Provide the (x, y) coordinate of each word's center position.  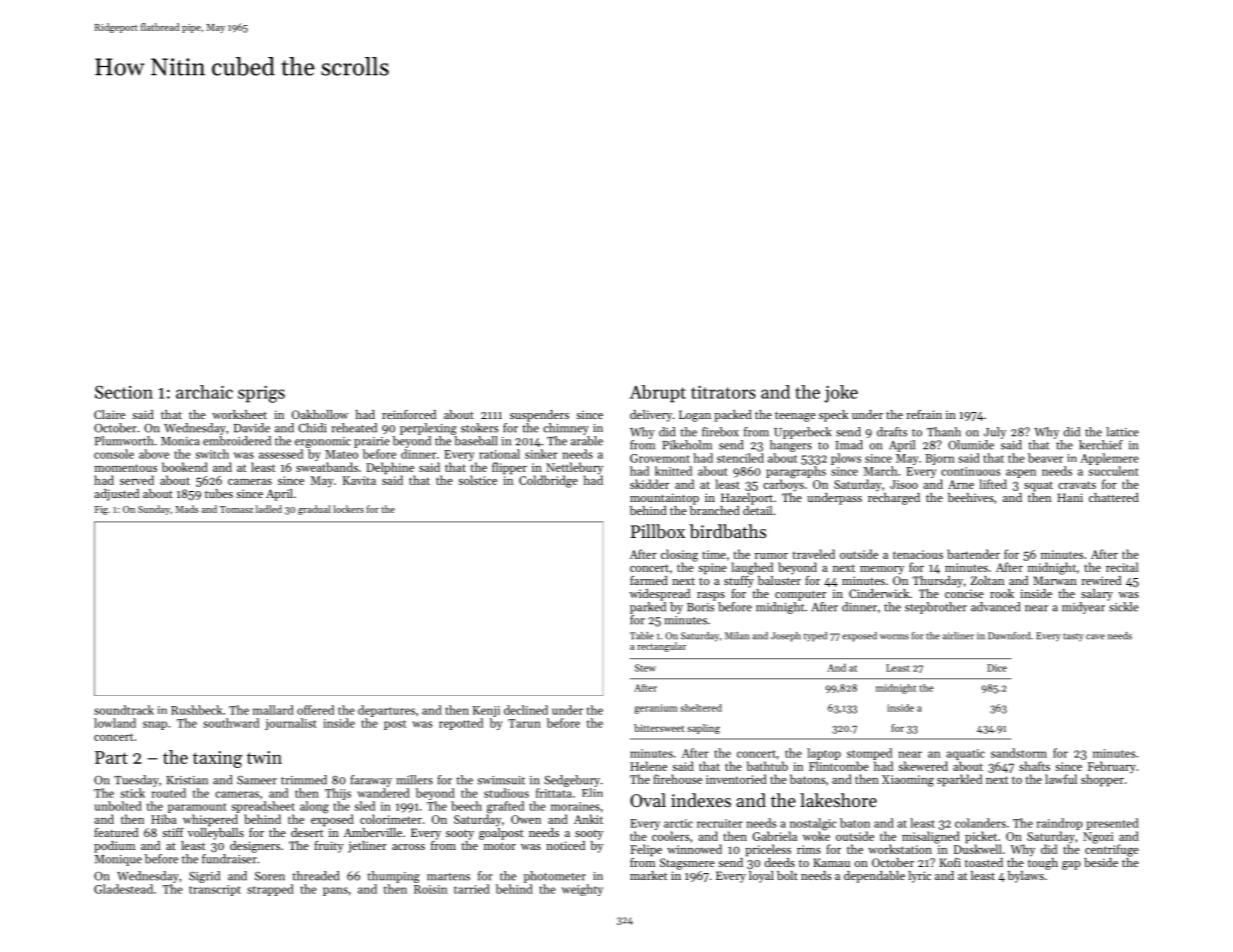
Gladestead (123, 889)
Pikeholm (687, 445)
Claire (109, 414)
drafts (892, 432)
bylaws (1026, 877)
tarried (472, 889)
